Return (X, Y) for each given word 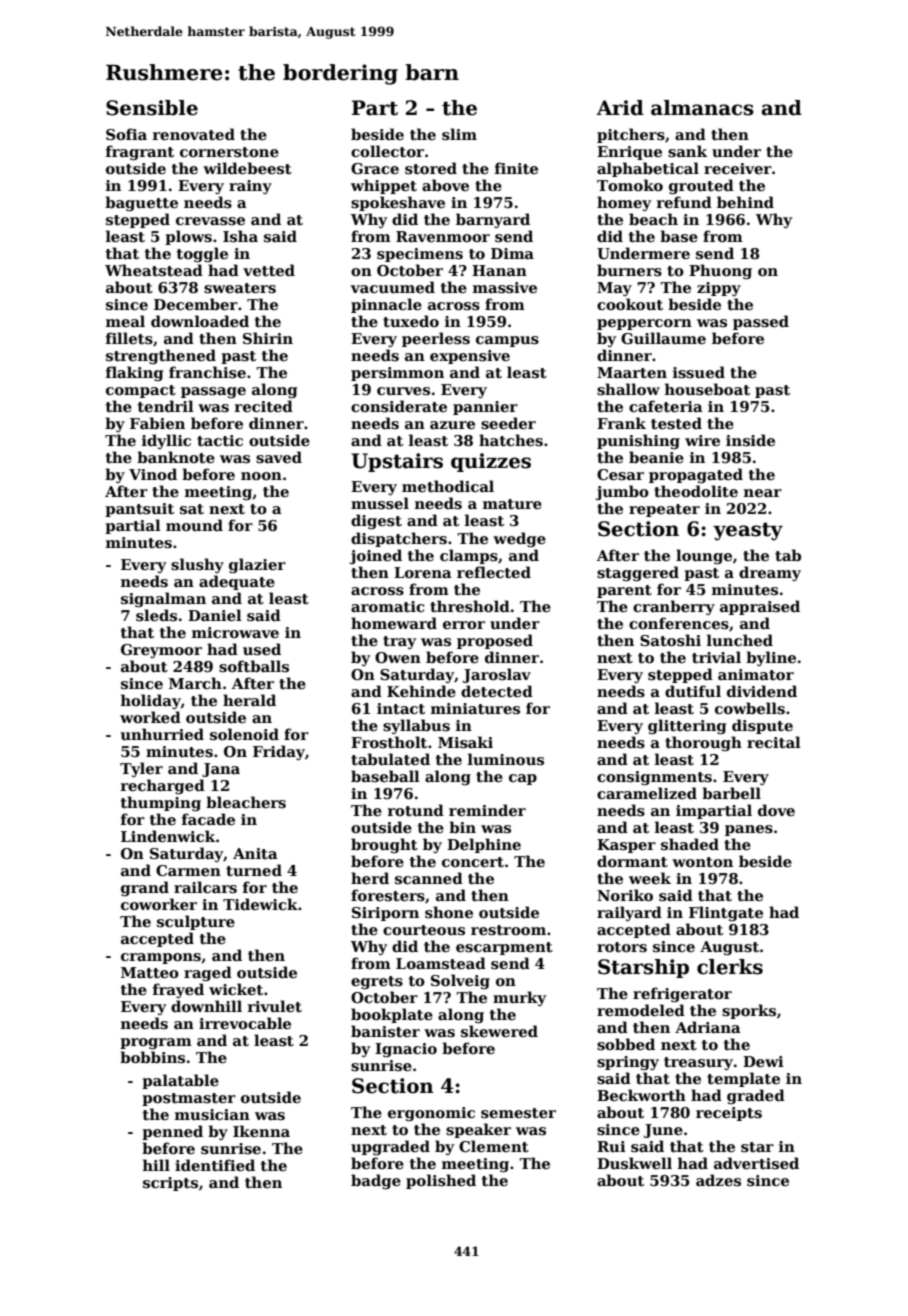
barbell (731, 793)
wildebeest (247, 168)
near (763, 493)
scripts (170, 1184)
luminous (506, 759)
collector (387, 151)
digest (376, 521)
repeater (664, 510)
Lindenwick (168, 836)
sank (687, 151)
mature (512, 504)
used (262, 649)
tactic (220, 440)
